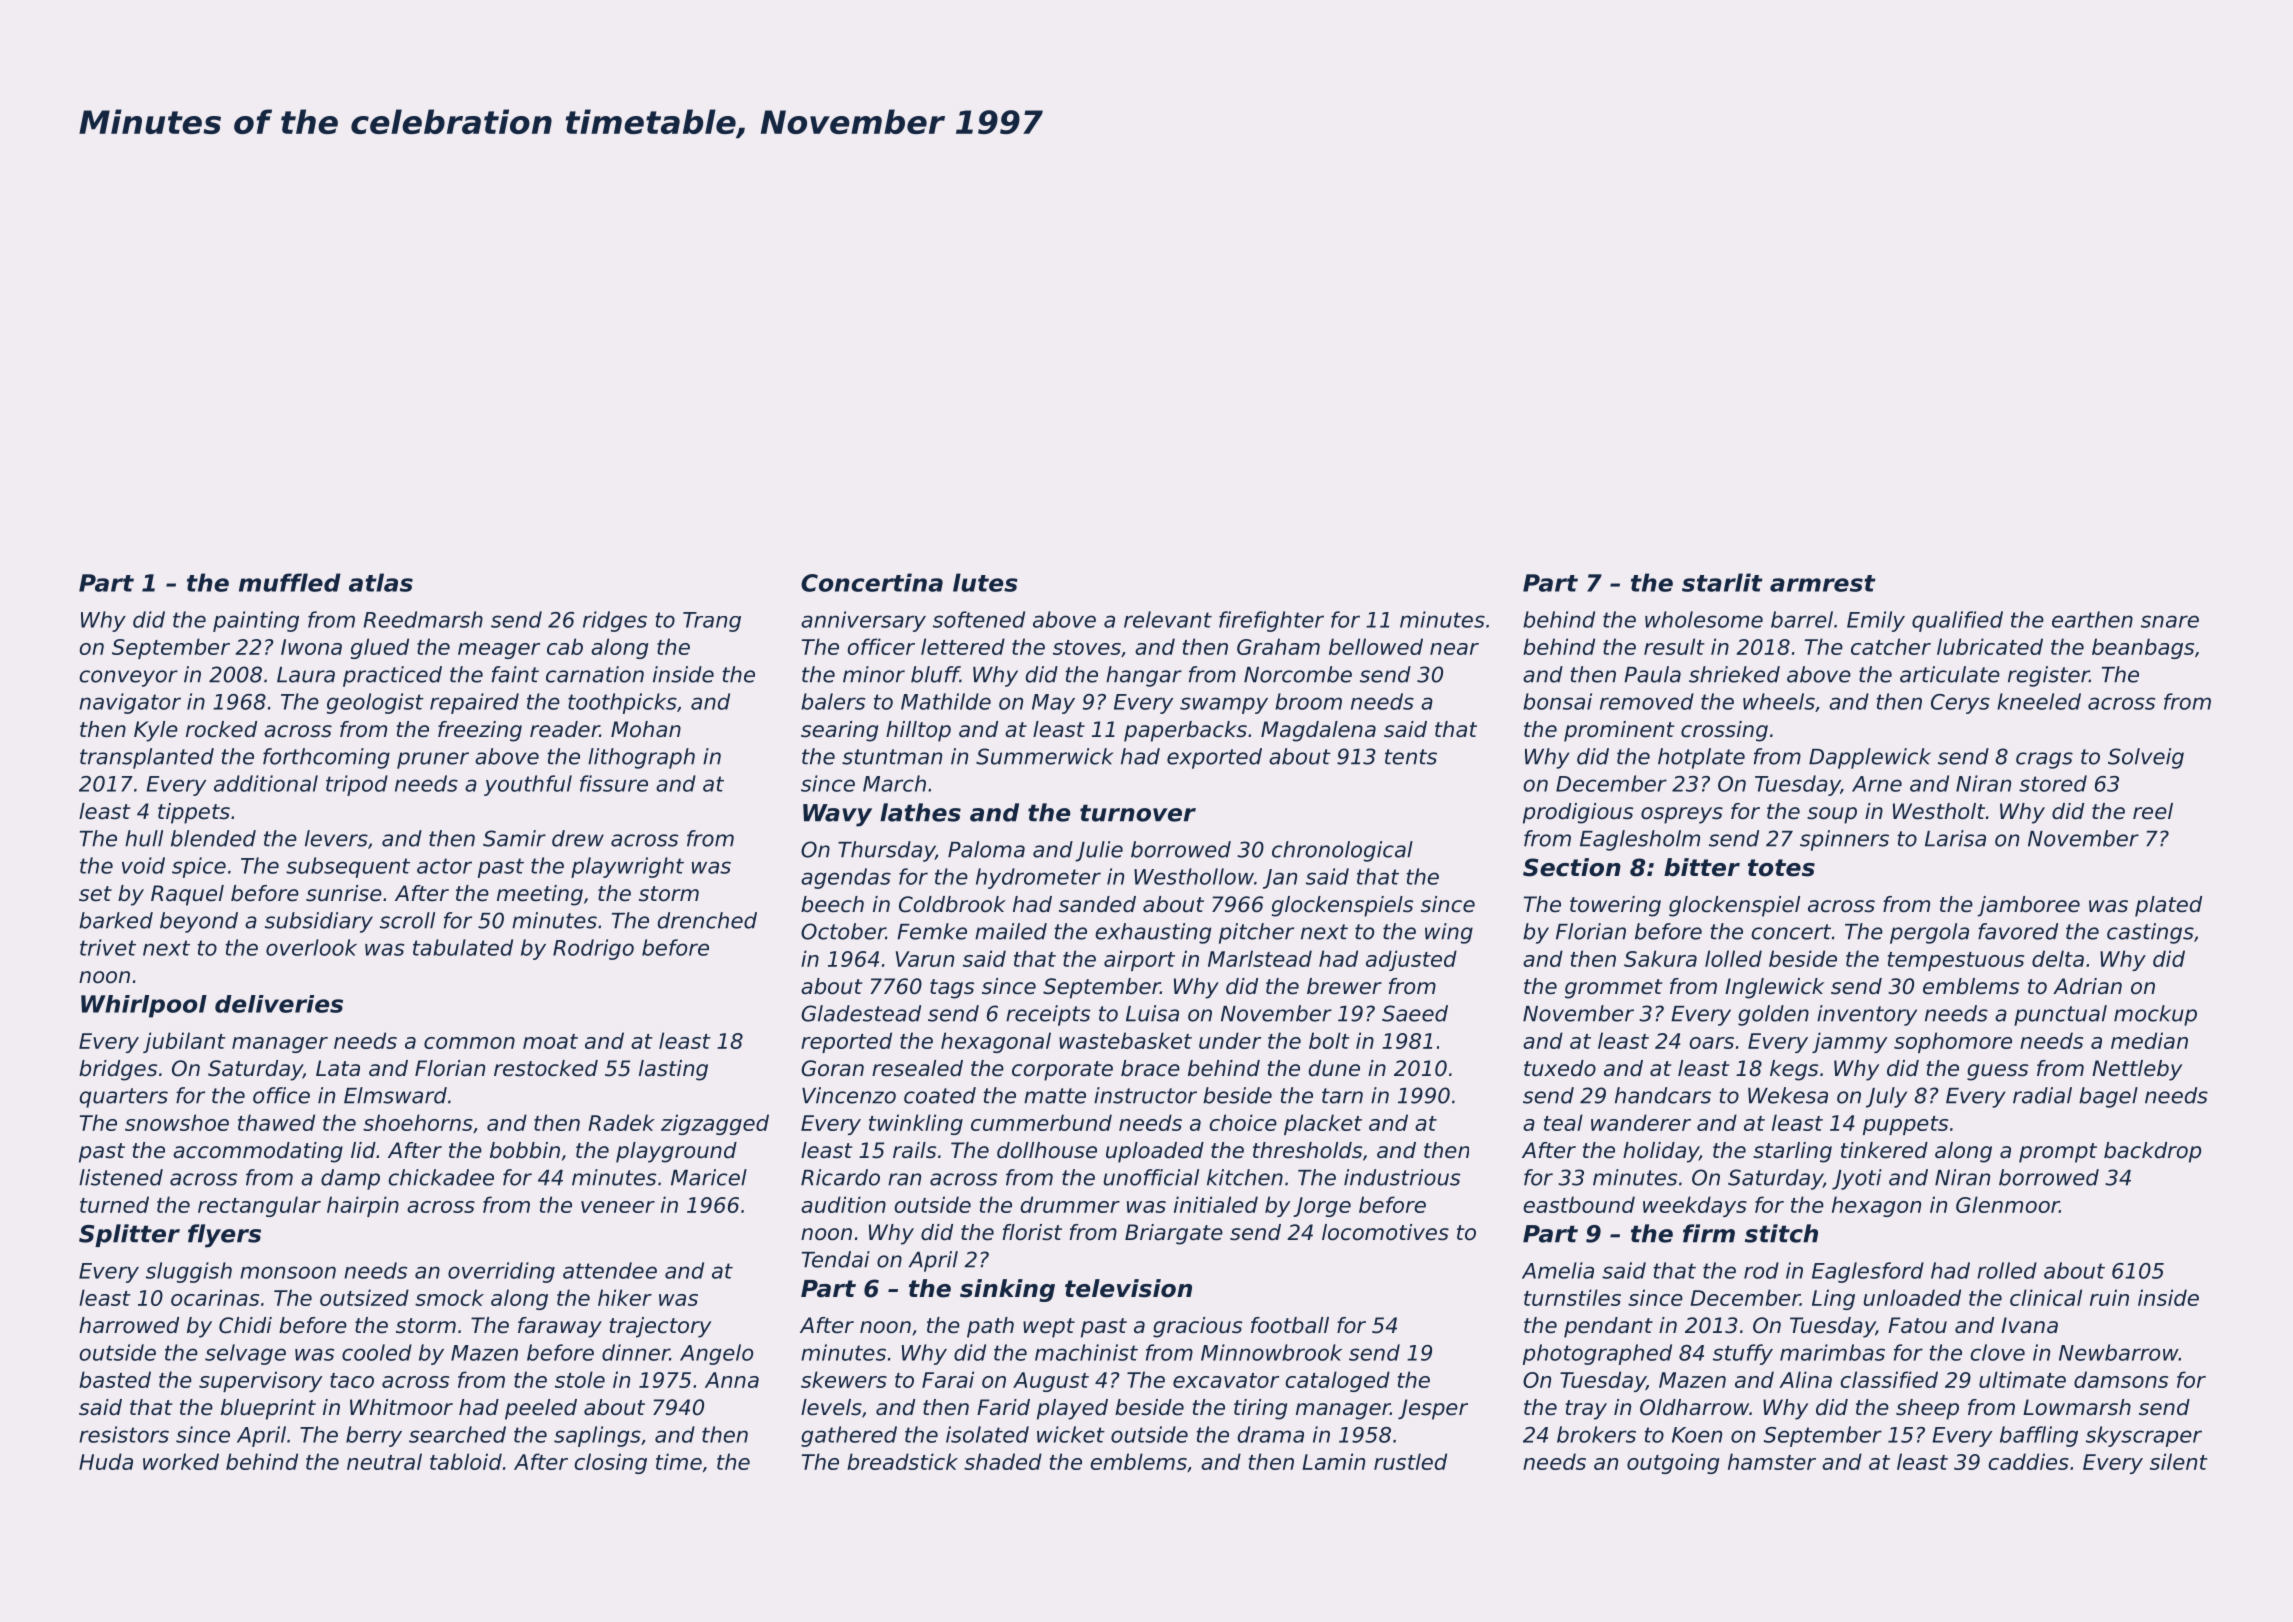 The image size is (2293, 1622). Describe the element at coordinates (985, 582) in the screenshot. I see `lutes` at that location.
